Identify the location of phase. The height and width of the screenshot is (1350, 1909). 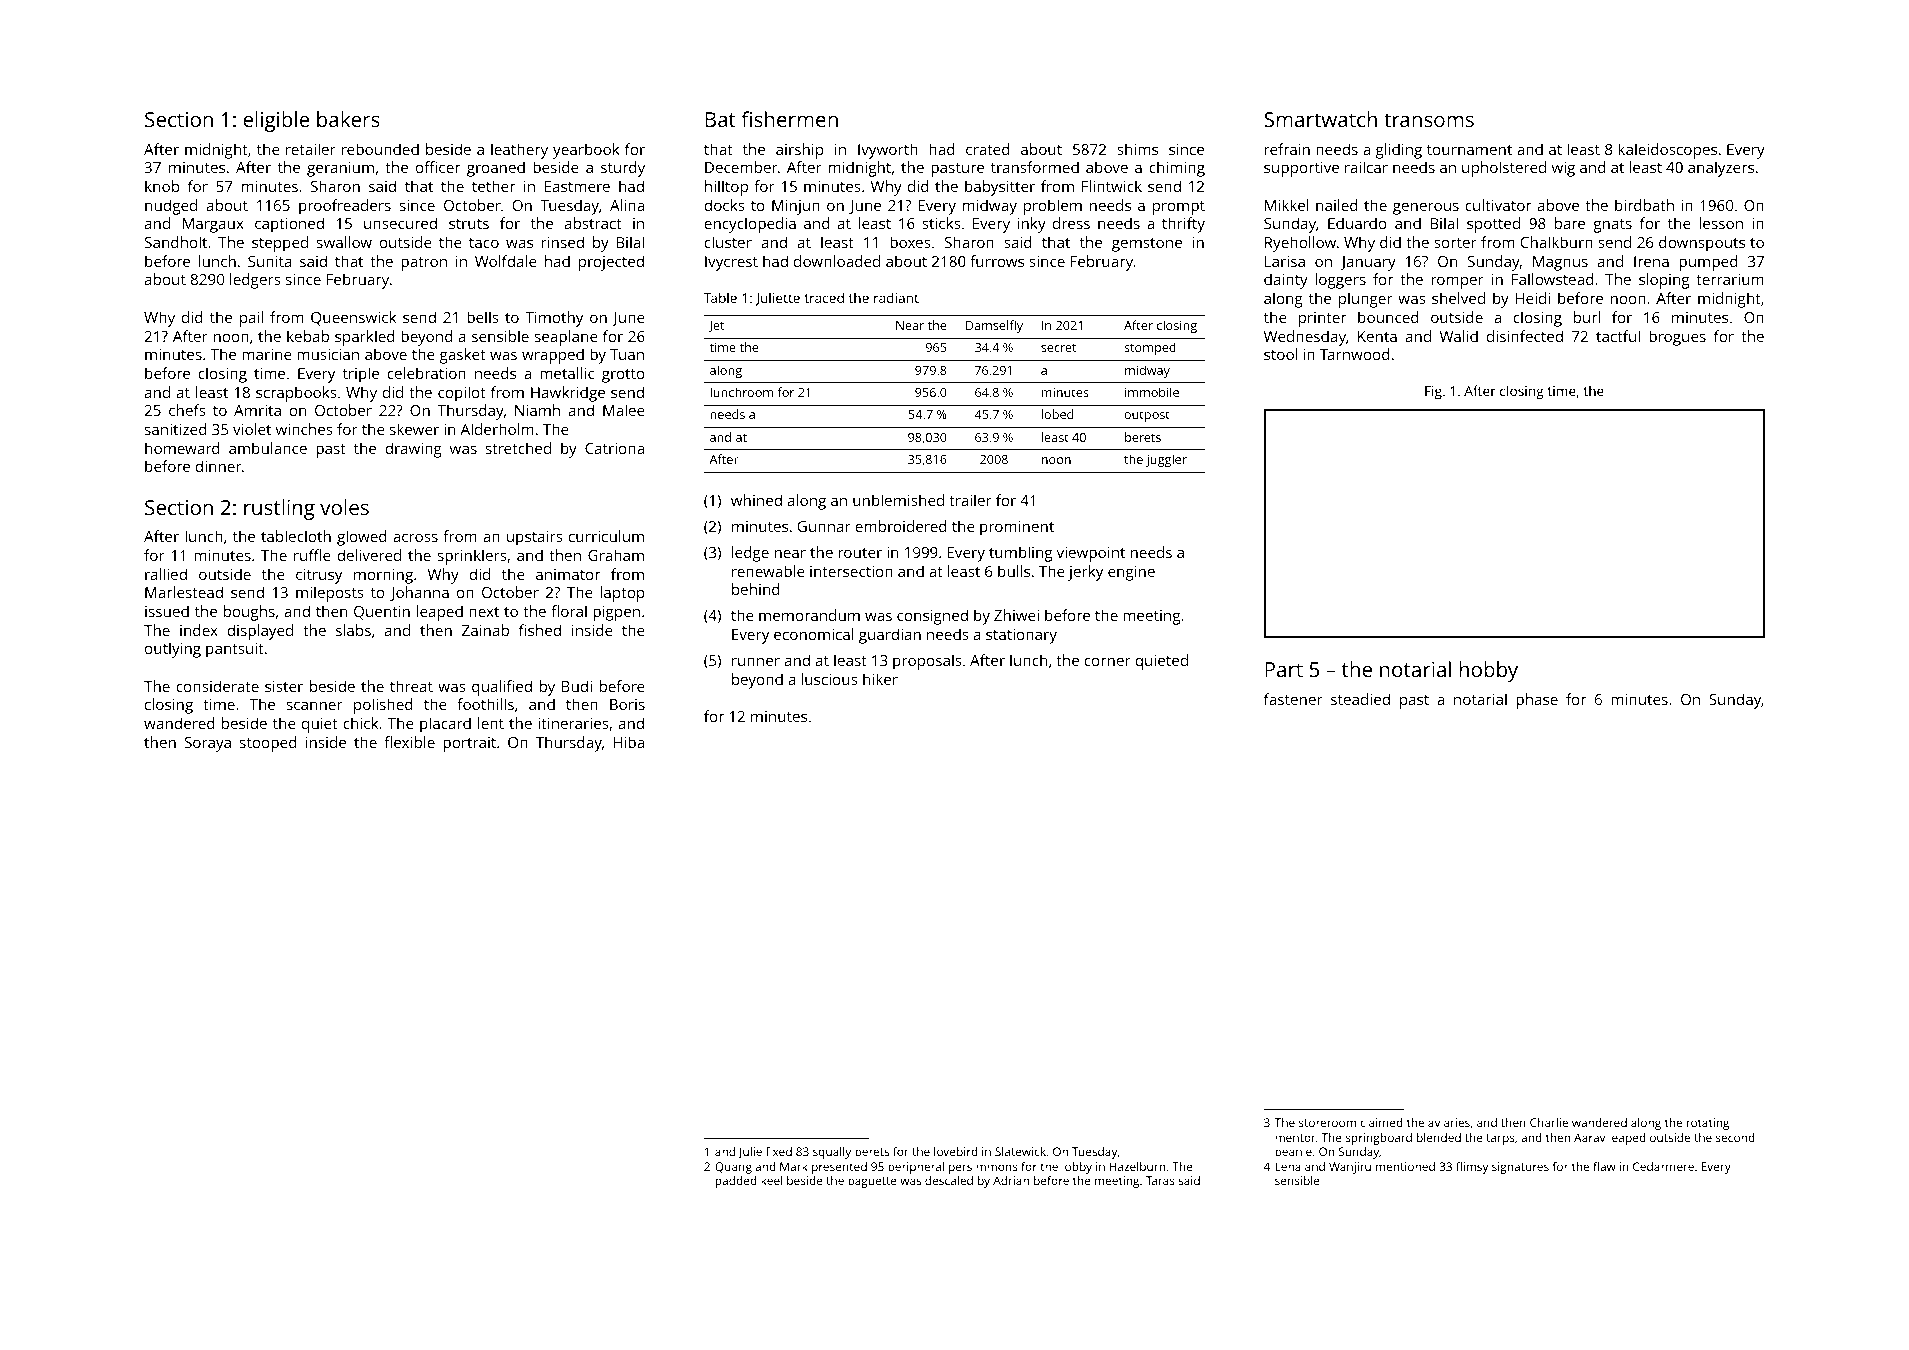
(1537, 701).
